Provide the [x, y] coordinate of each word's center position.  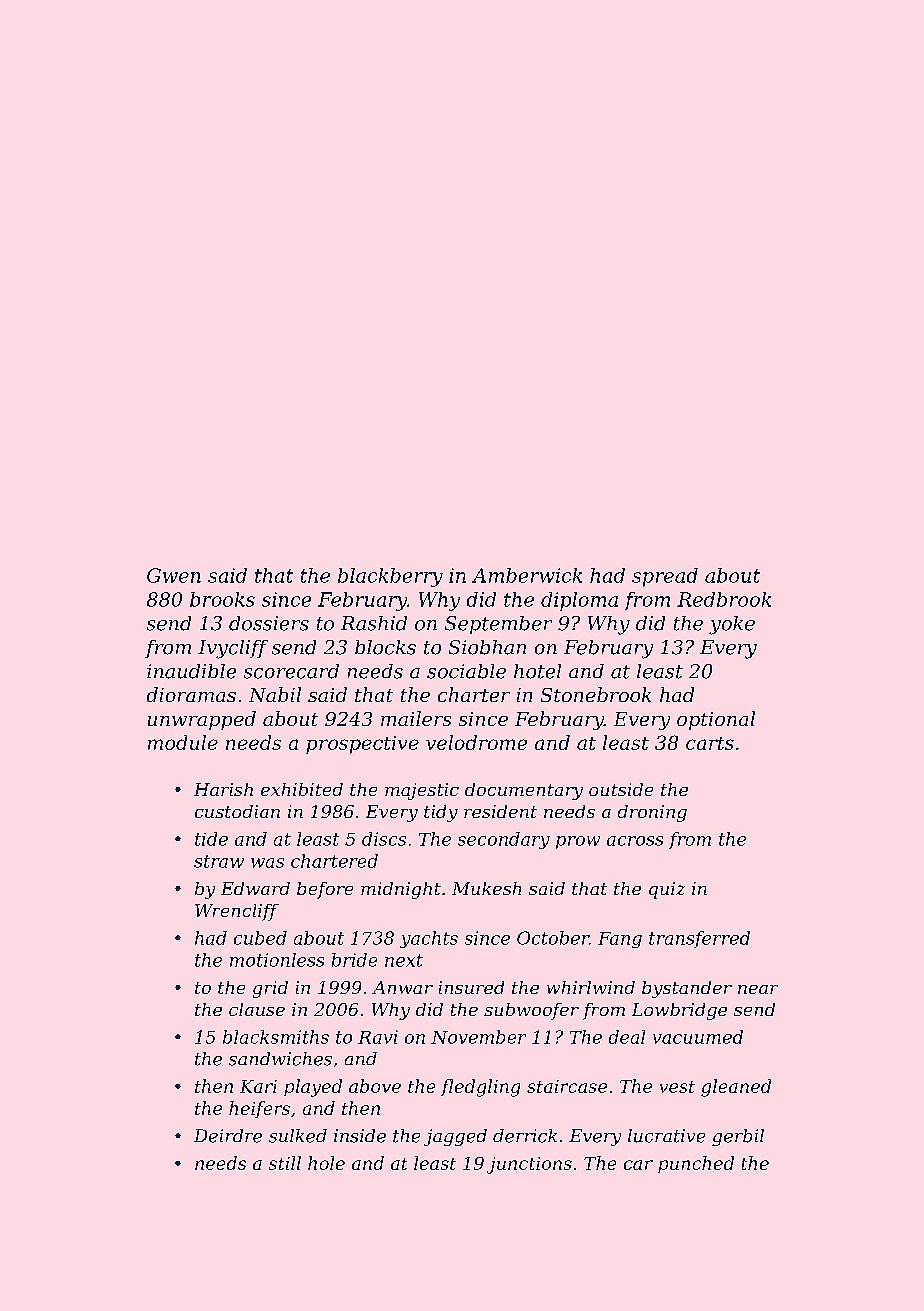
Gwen [174, 575]
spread [665, 577]
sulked [298, 1136]
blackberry [390, 577]
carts [710, 743]
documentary [524, 791]
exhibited [302, 789]
